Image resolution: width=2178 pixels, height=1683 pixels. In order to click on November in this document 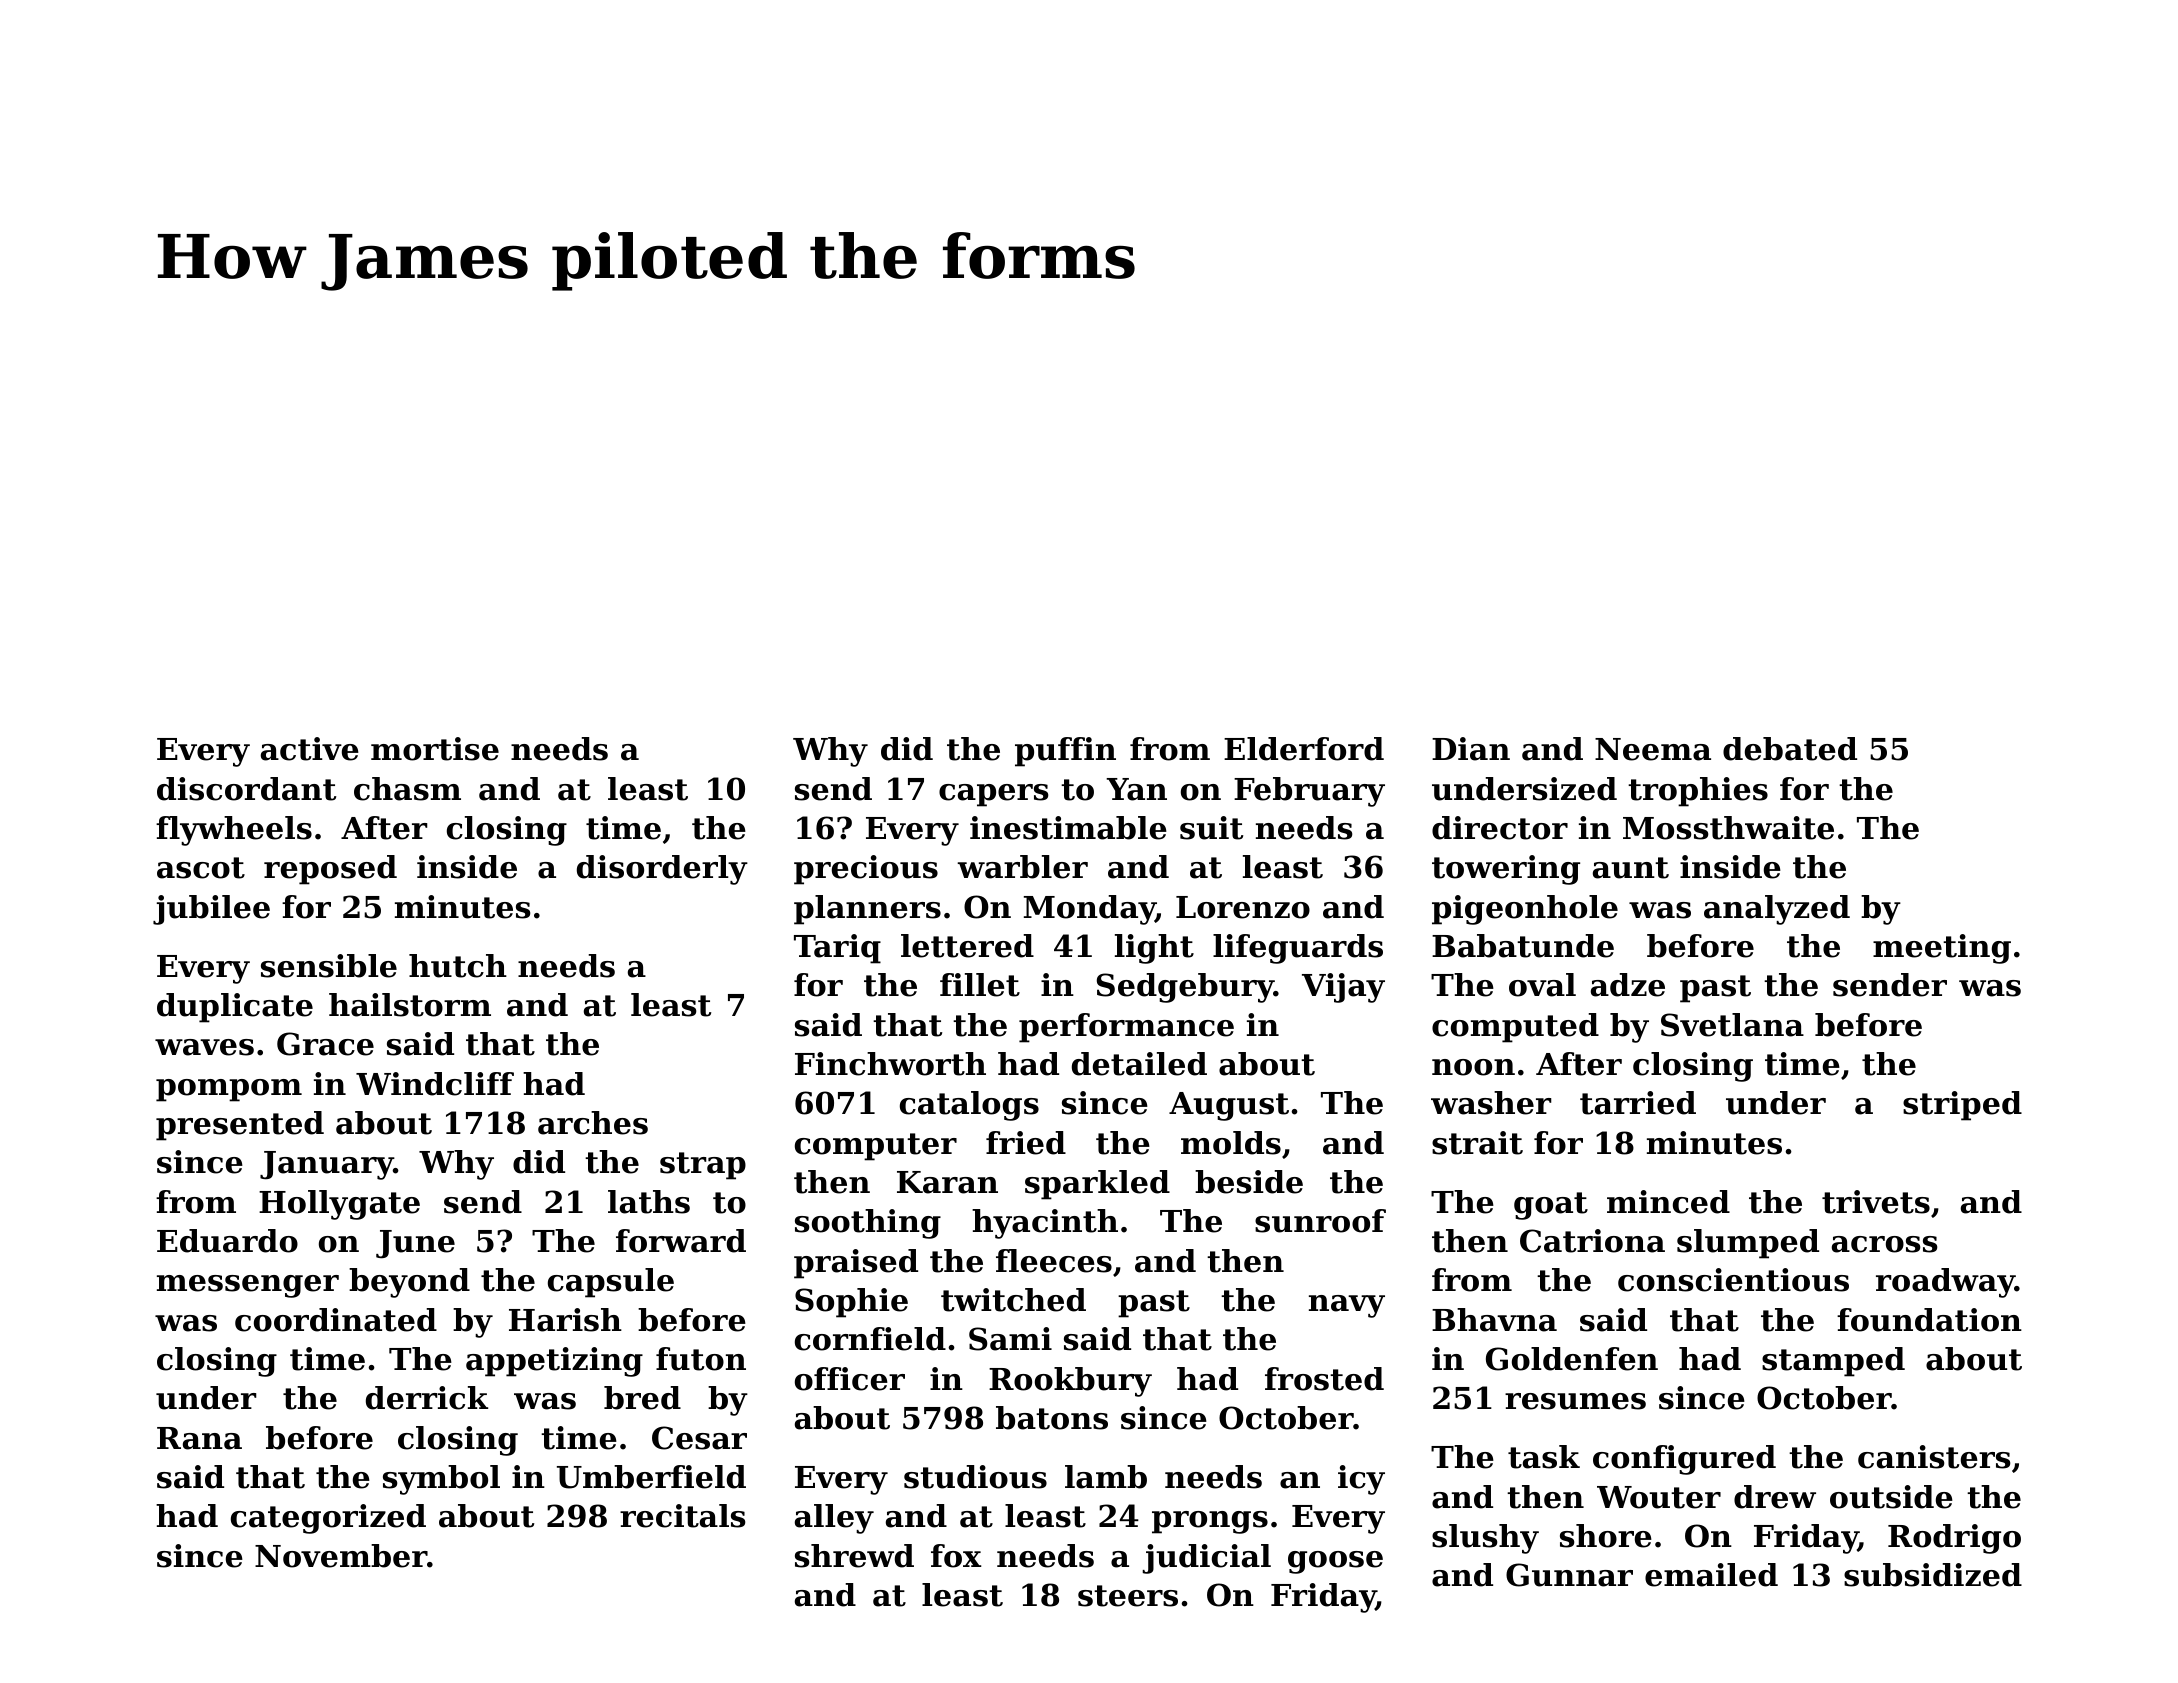, I will do `click(341, 1556)`.
